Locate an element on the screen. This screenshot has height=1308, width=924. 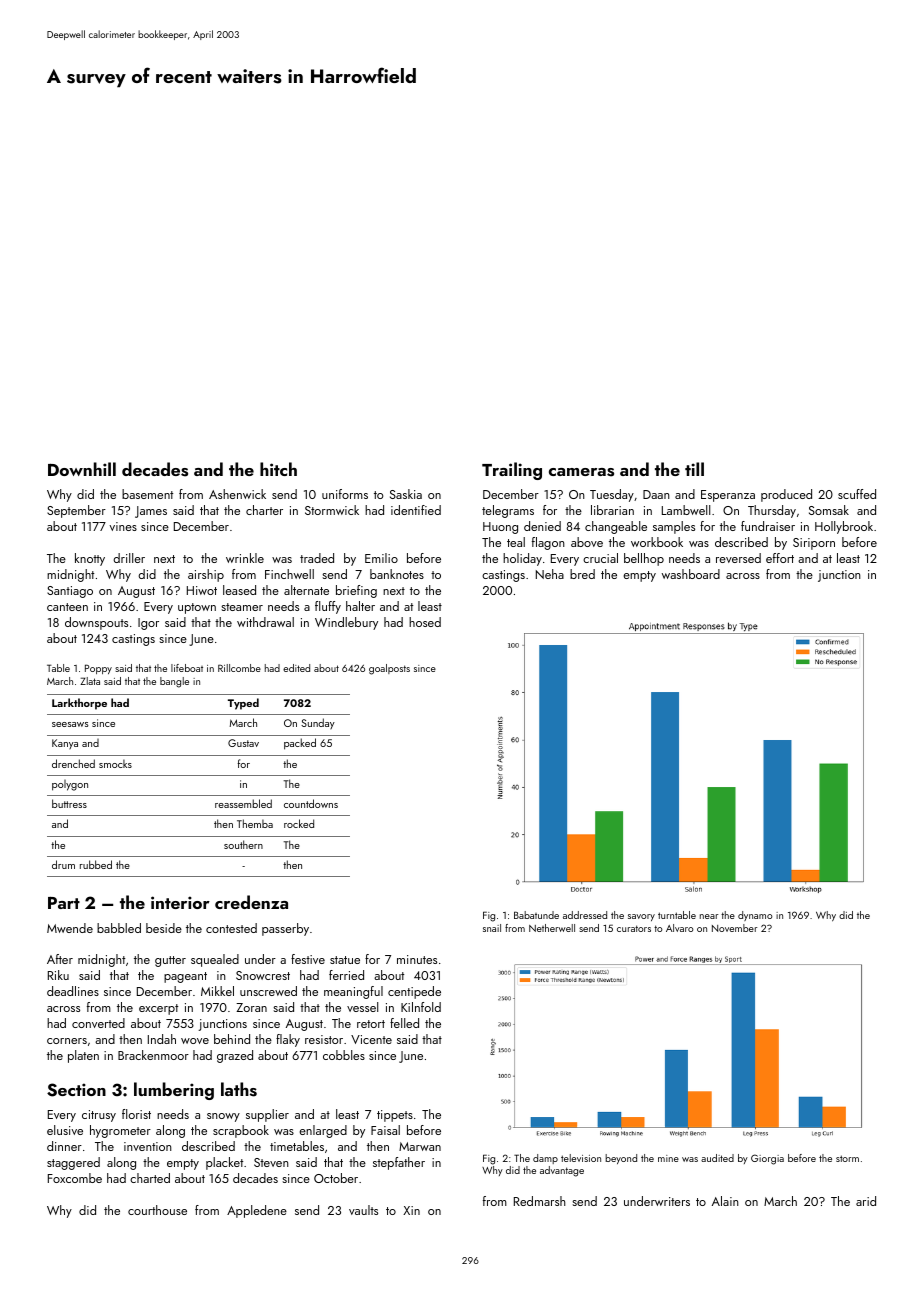
reversed is located at coordinates (738, 558).
